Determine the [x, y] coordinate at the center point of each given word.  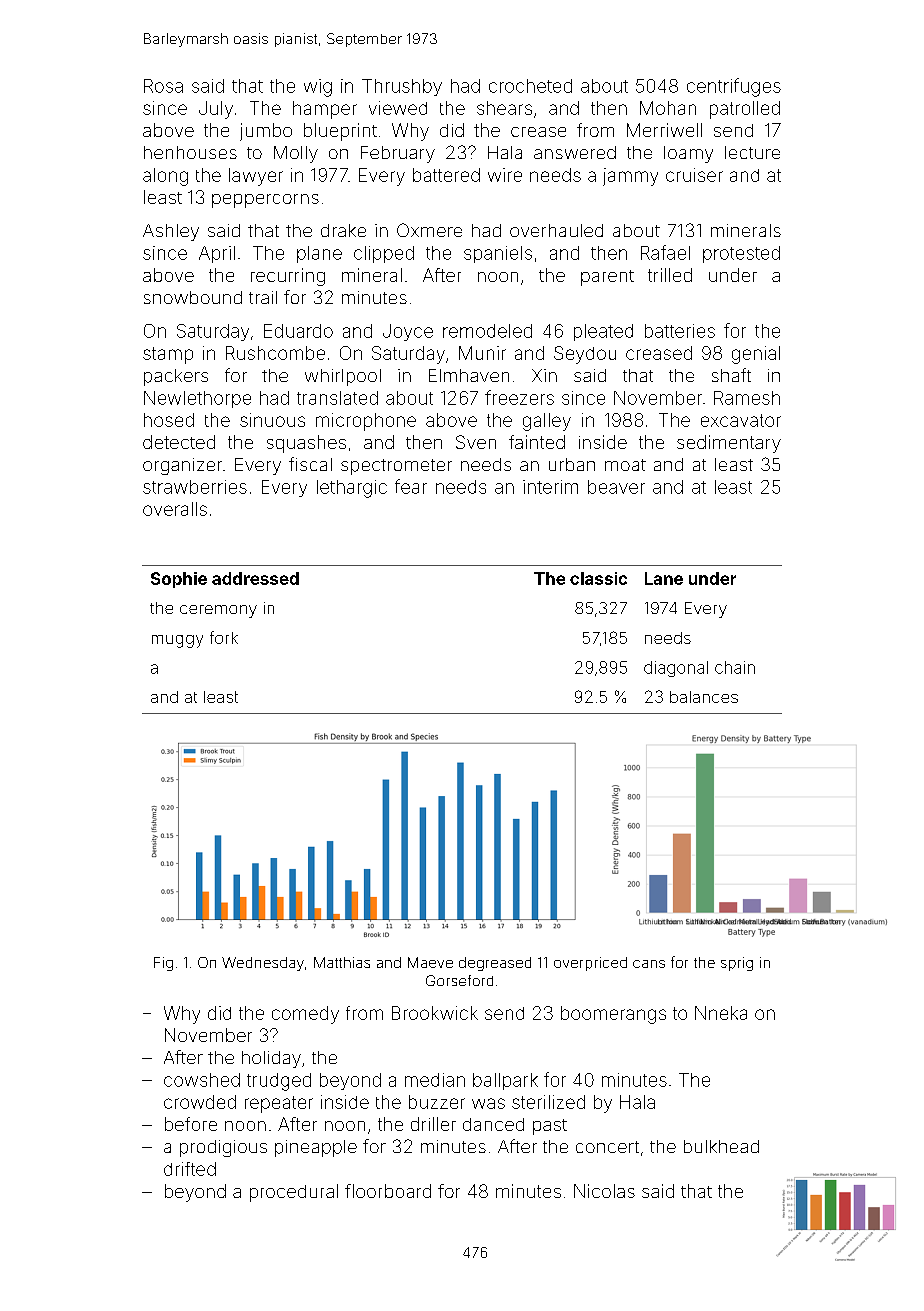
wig [318, 88]
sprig [737, 964]
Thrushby [402, 87]
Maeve [430, 962]
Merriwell [664, 130]
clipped [384, 254]
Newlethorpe [197, 399]
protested [741, 254]
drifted [190, 1169]
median [435, 1080]
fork [224, 637]
